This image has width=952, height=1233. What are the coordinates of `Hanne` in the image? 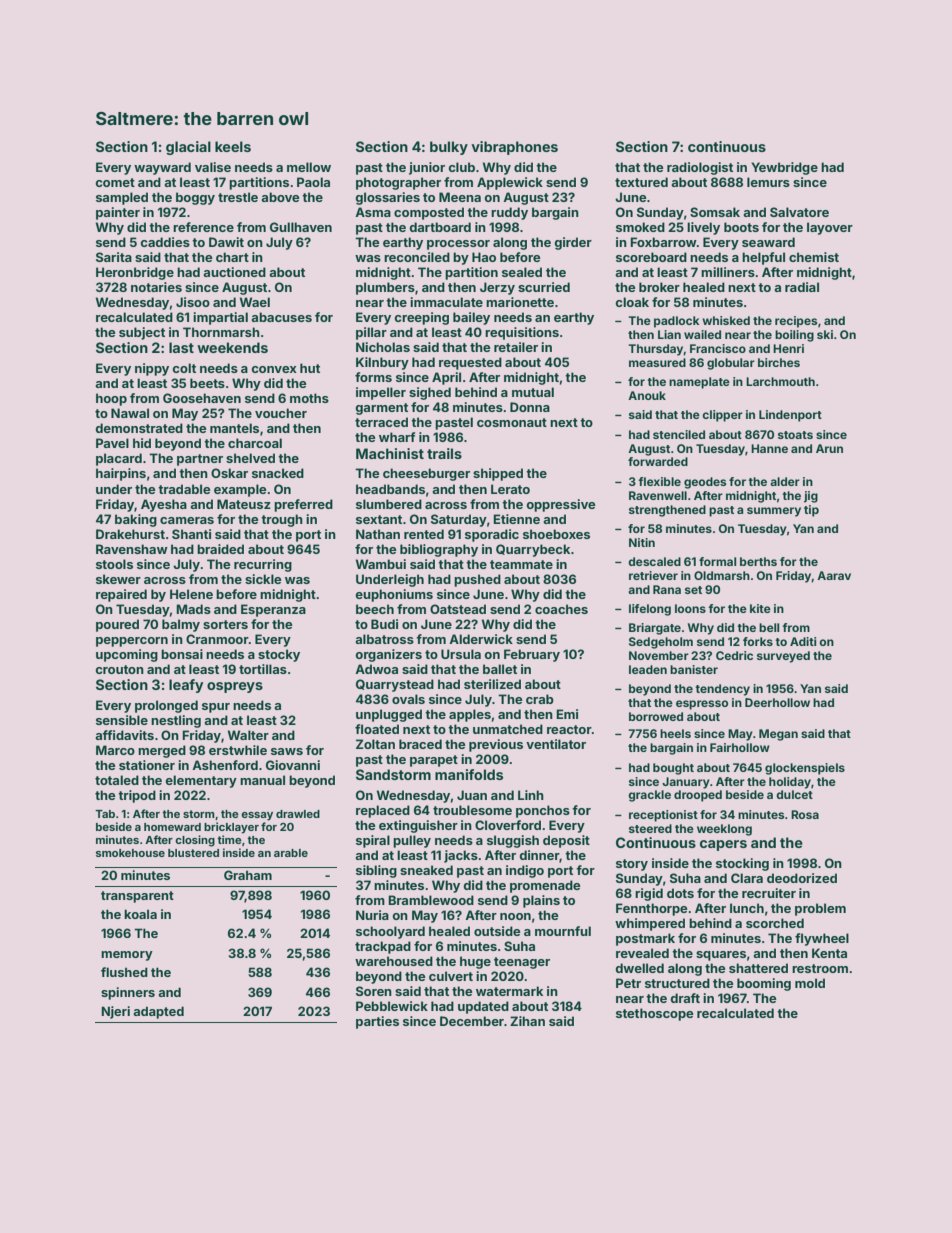 It's located at (769, 448).
